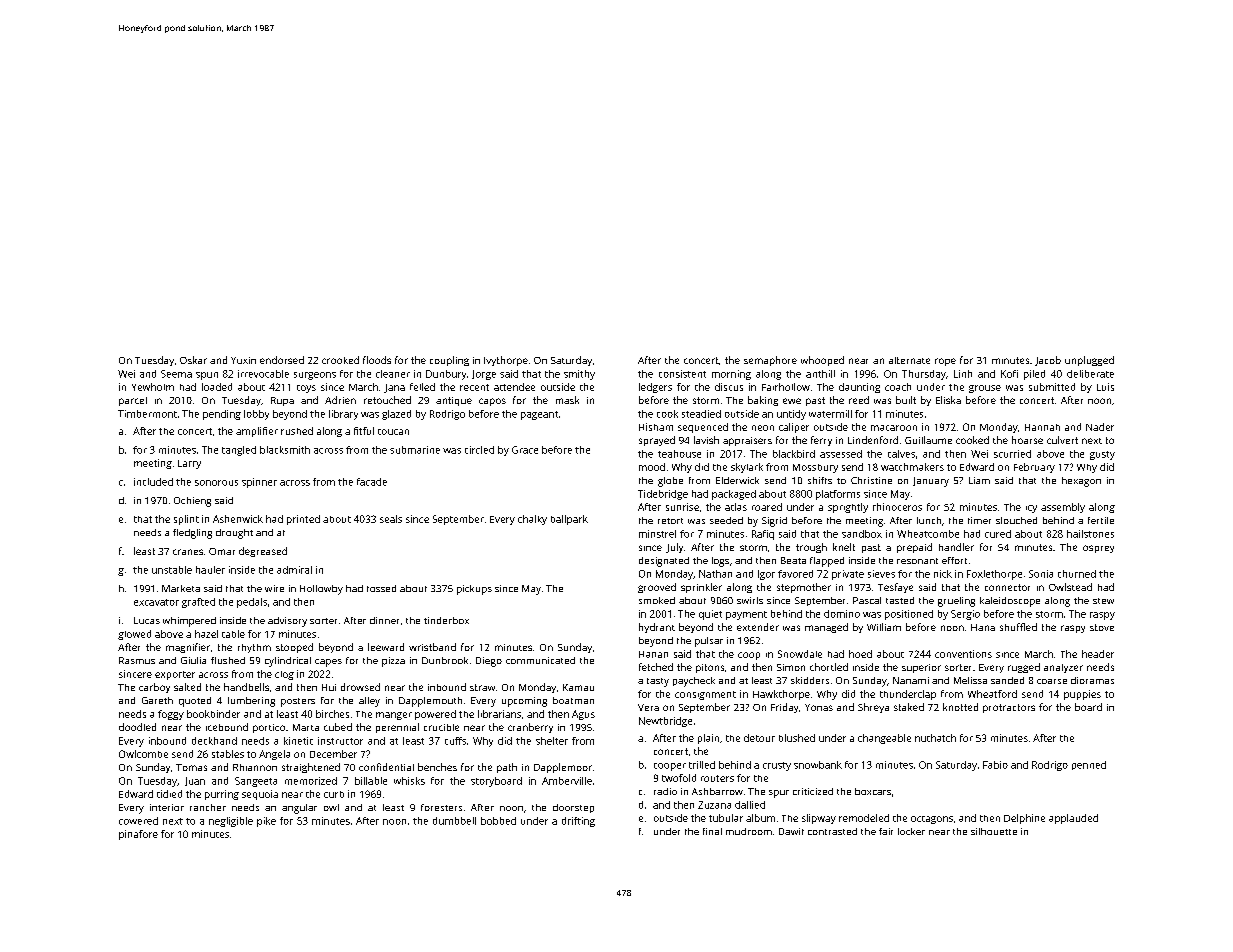 The height and width of the image is (952, 1233). I want to click on Melissa, so click(970, 680).
